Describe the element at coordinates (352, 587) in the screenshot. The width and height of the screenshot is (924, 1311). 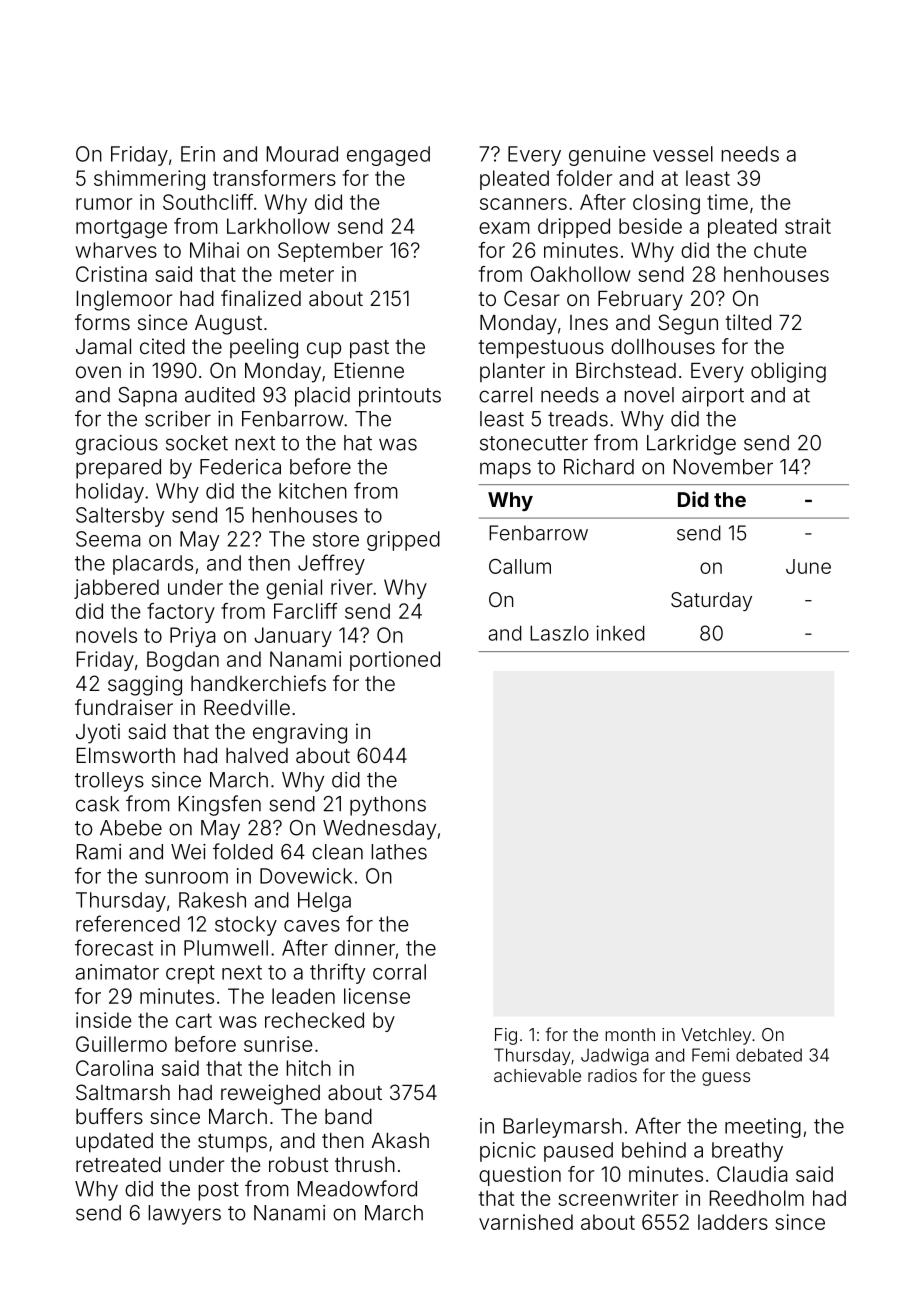
I see `river` at that location.
